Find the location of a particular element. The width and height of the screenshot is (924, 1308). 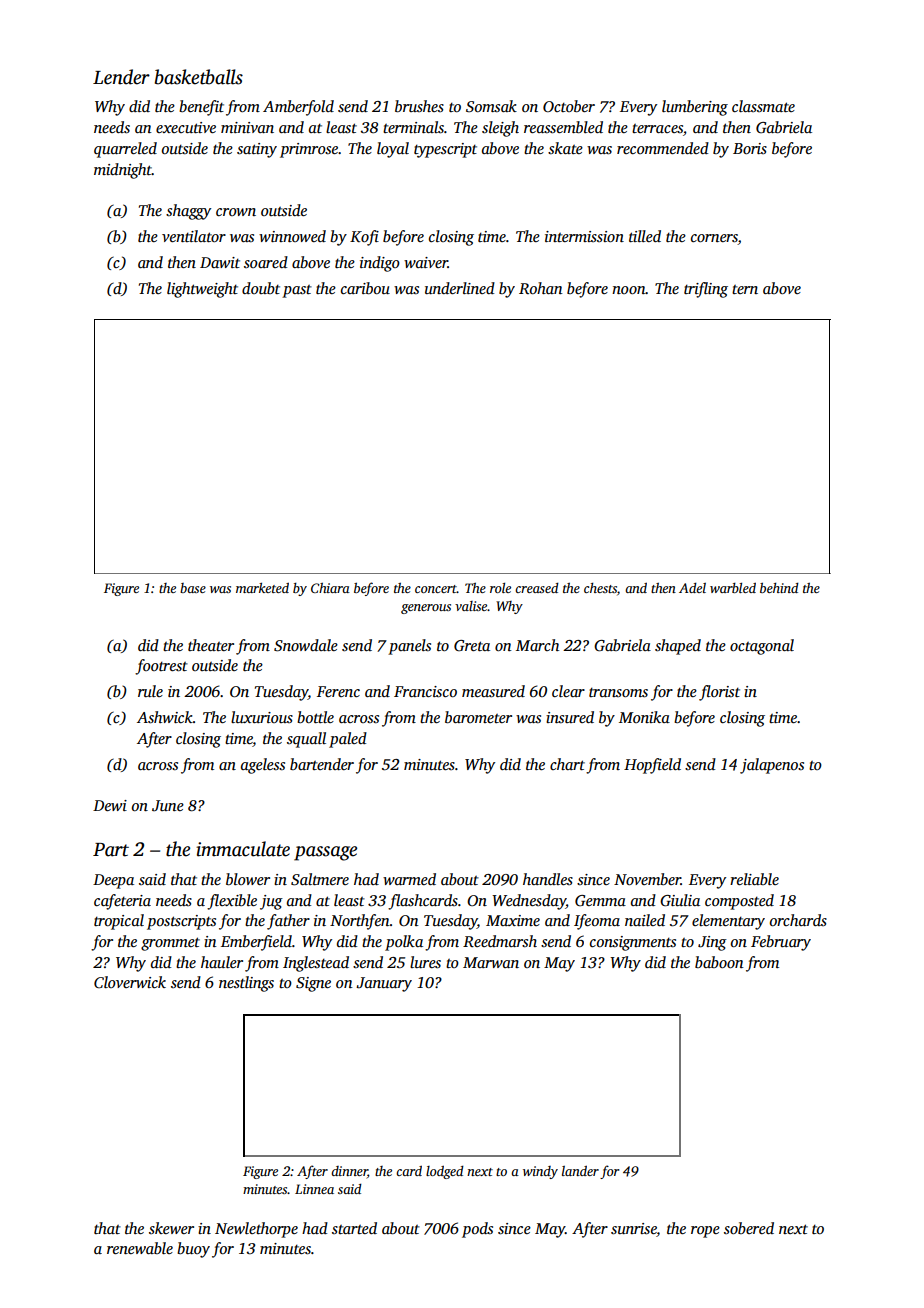

satiny is located at coordinates (257, 150).
